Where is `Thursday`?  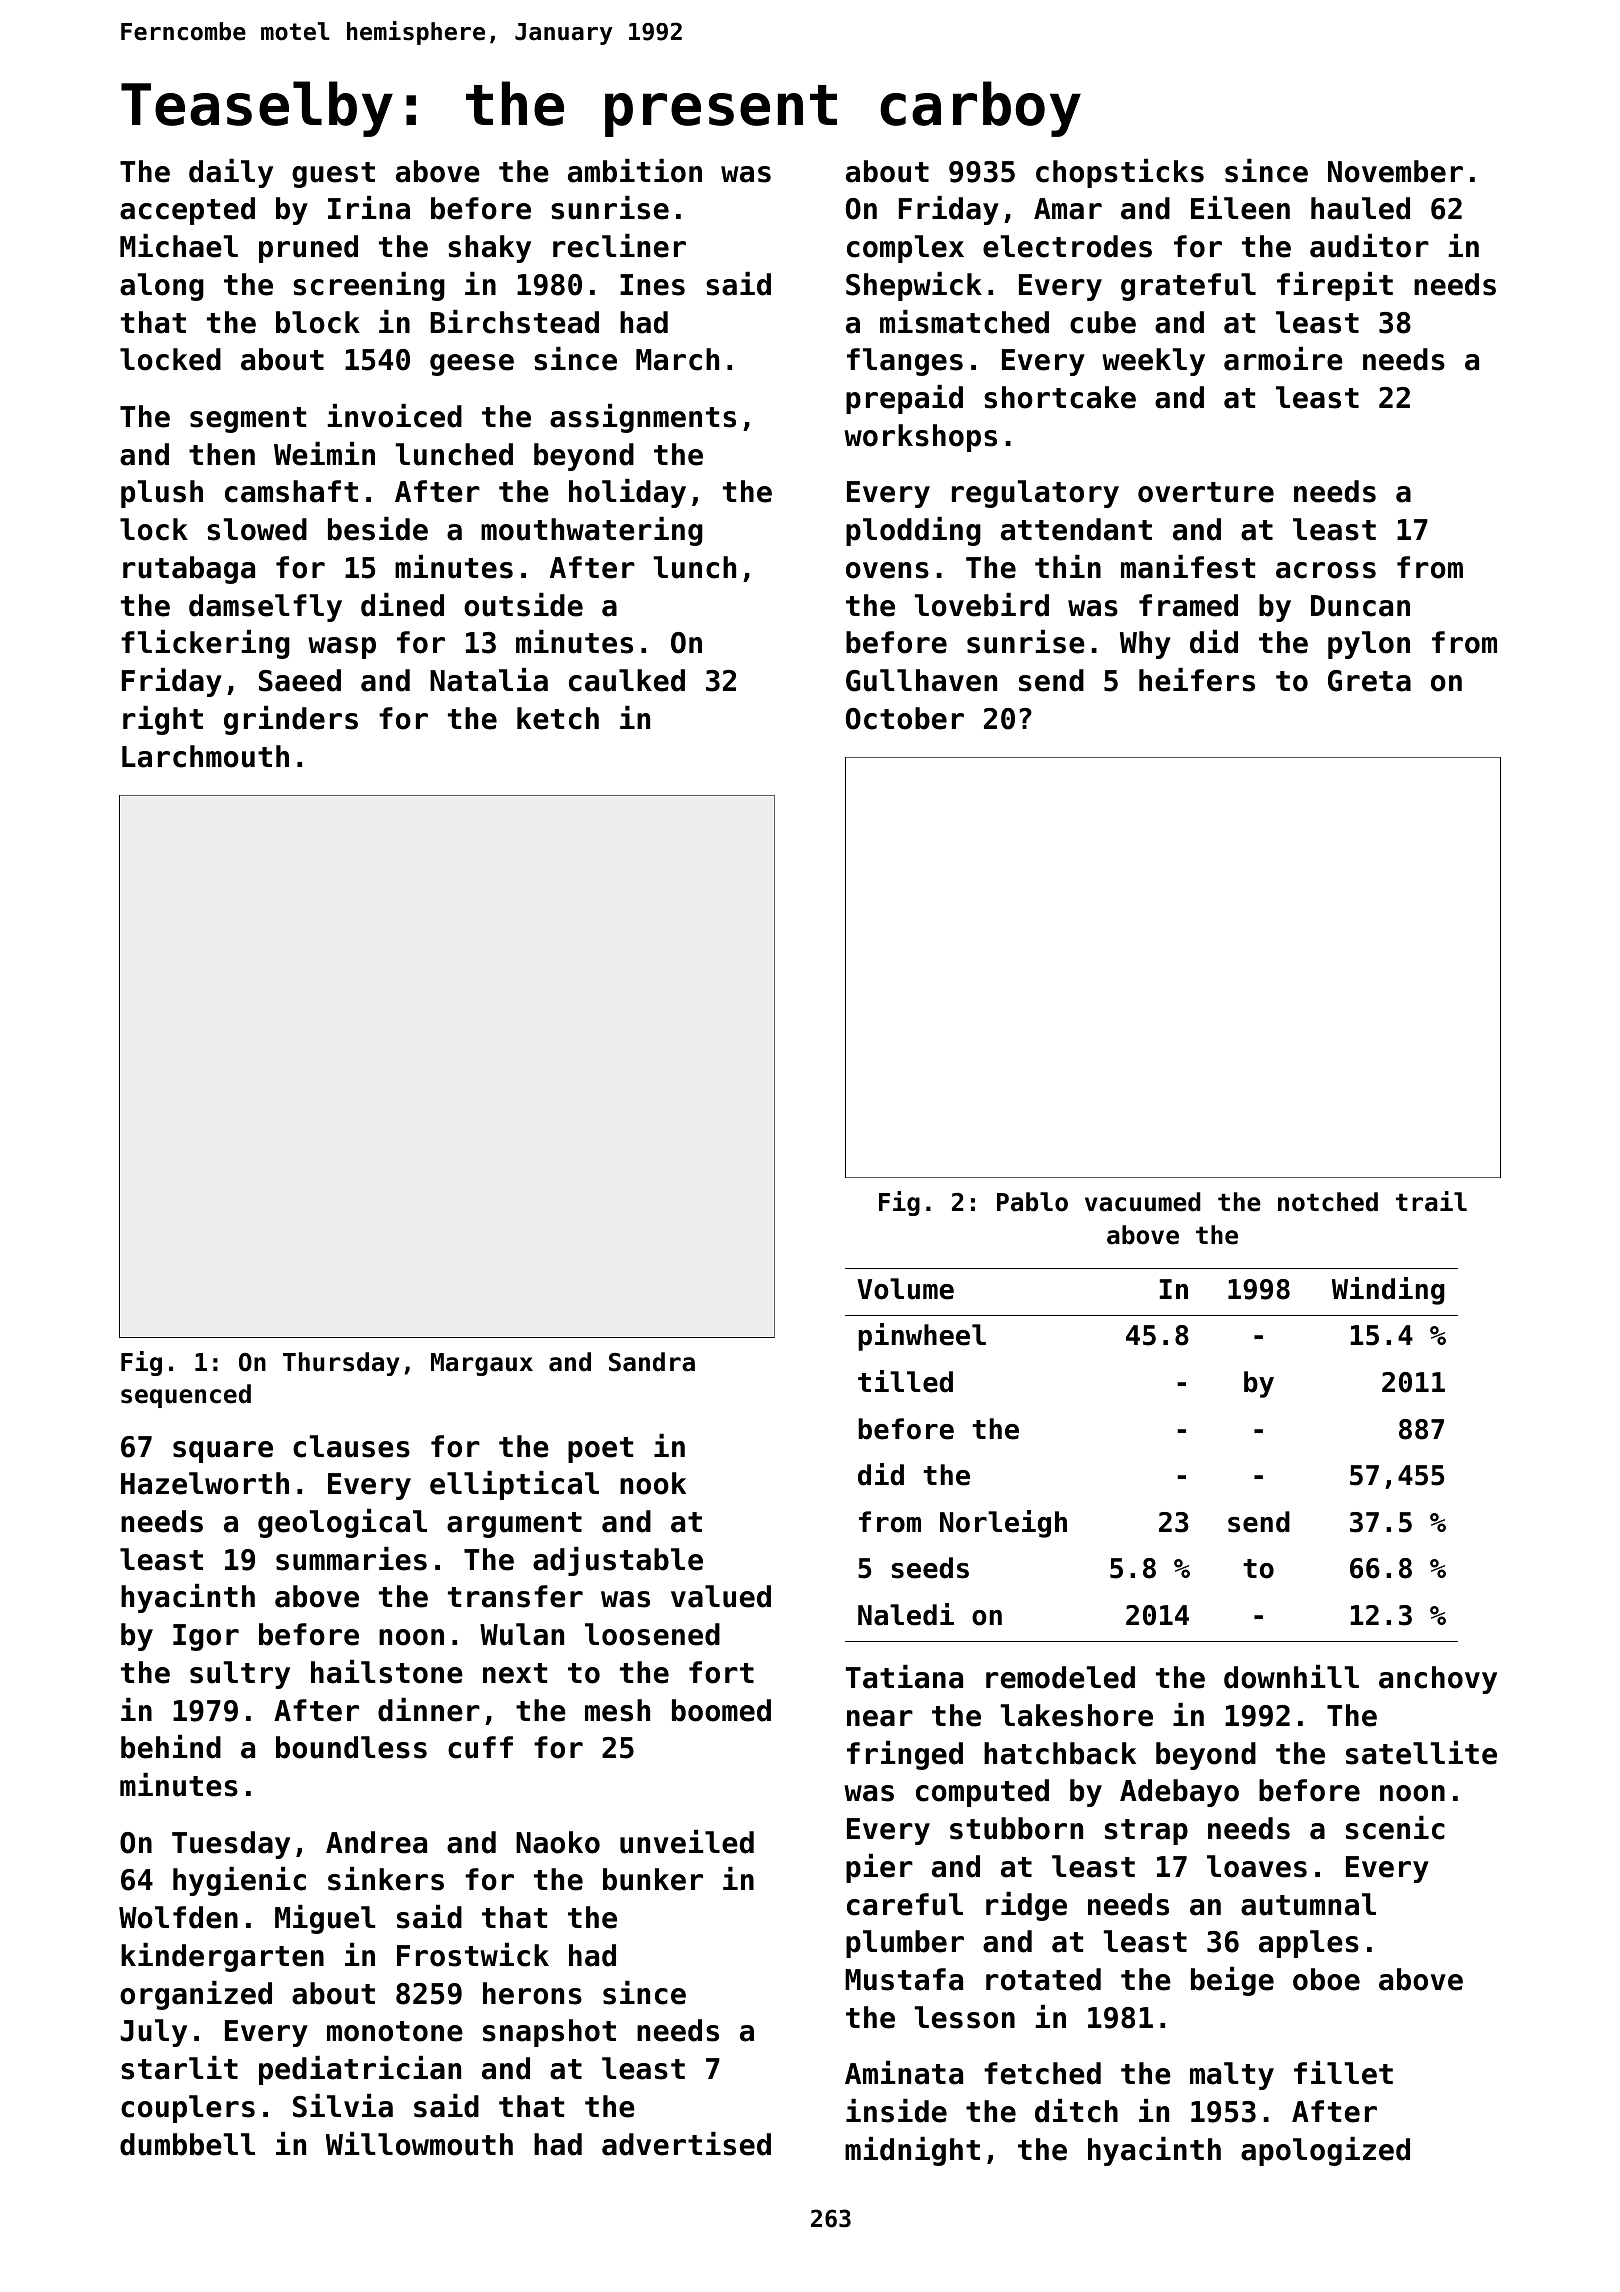
Thursday is located at coordinates (341, 1364).
